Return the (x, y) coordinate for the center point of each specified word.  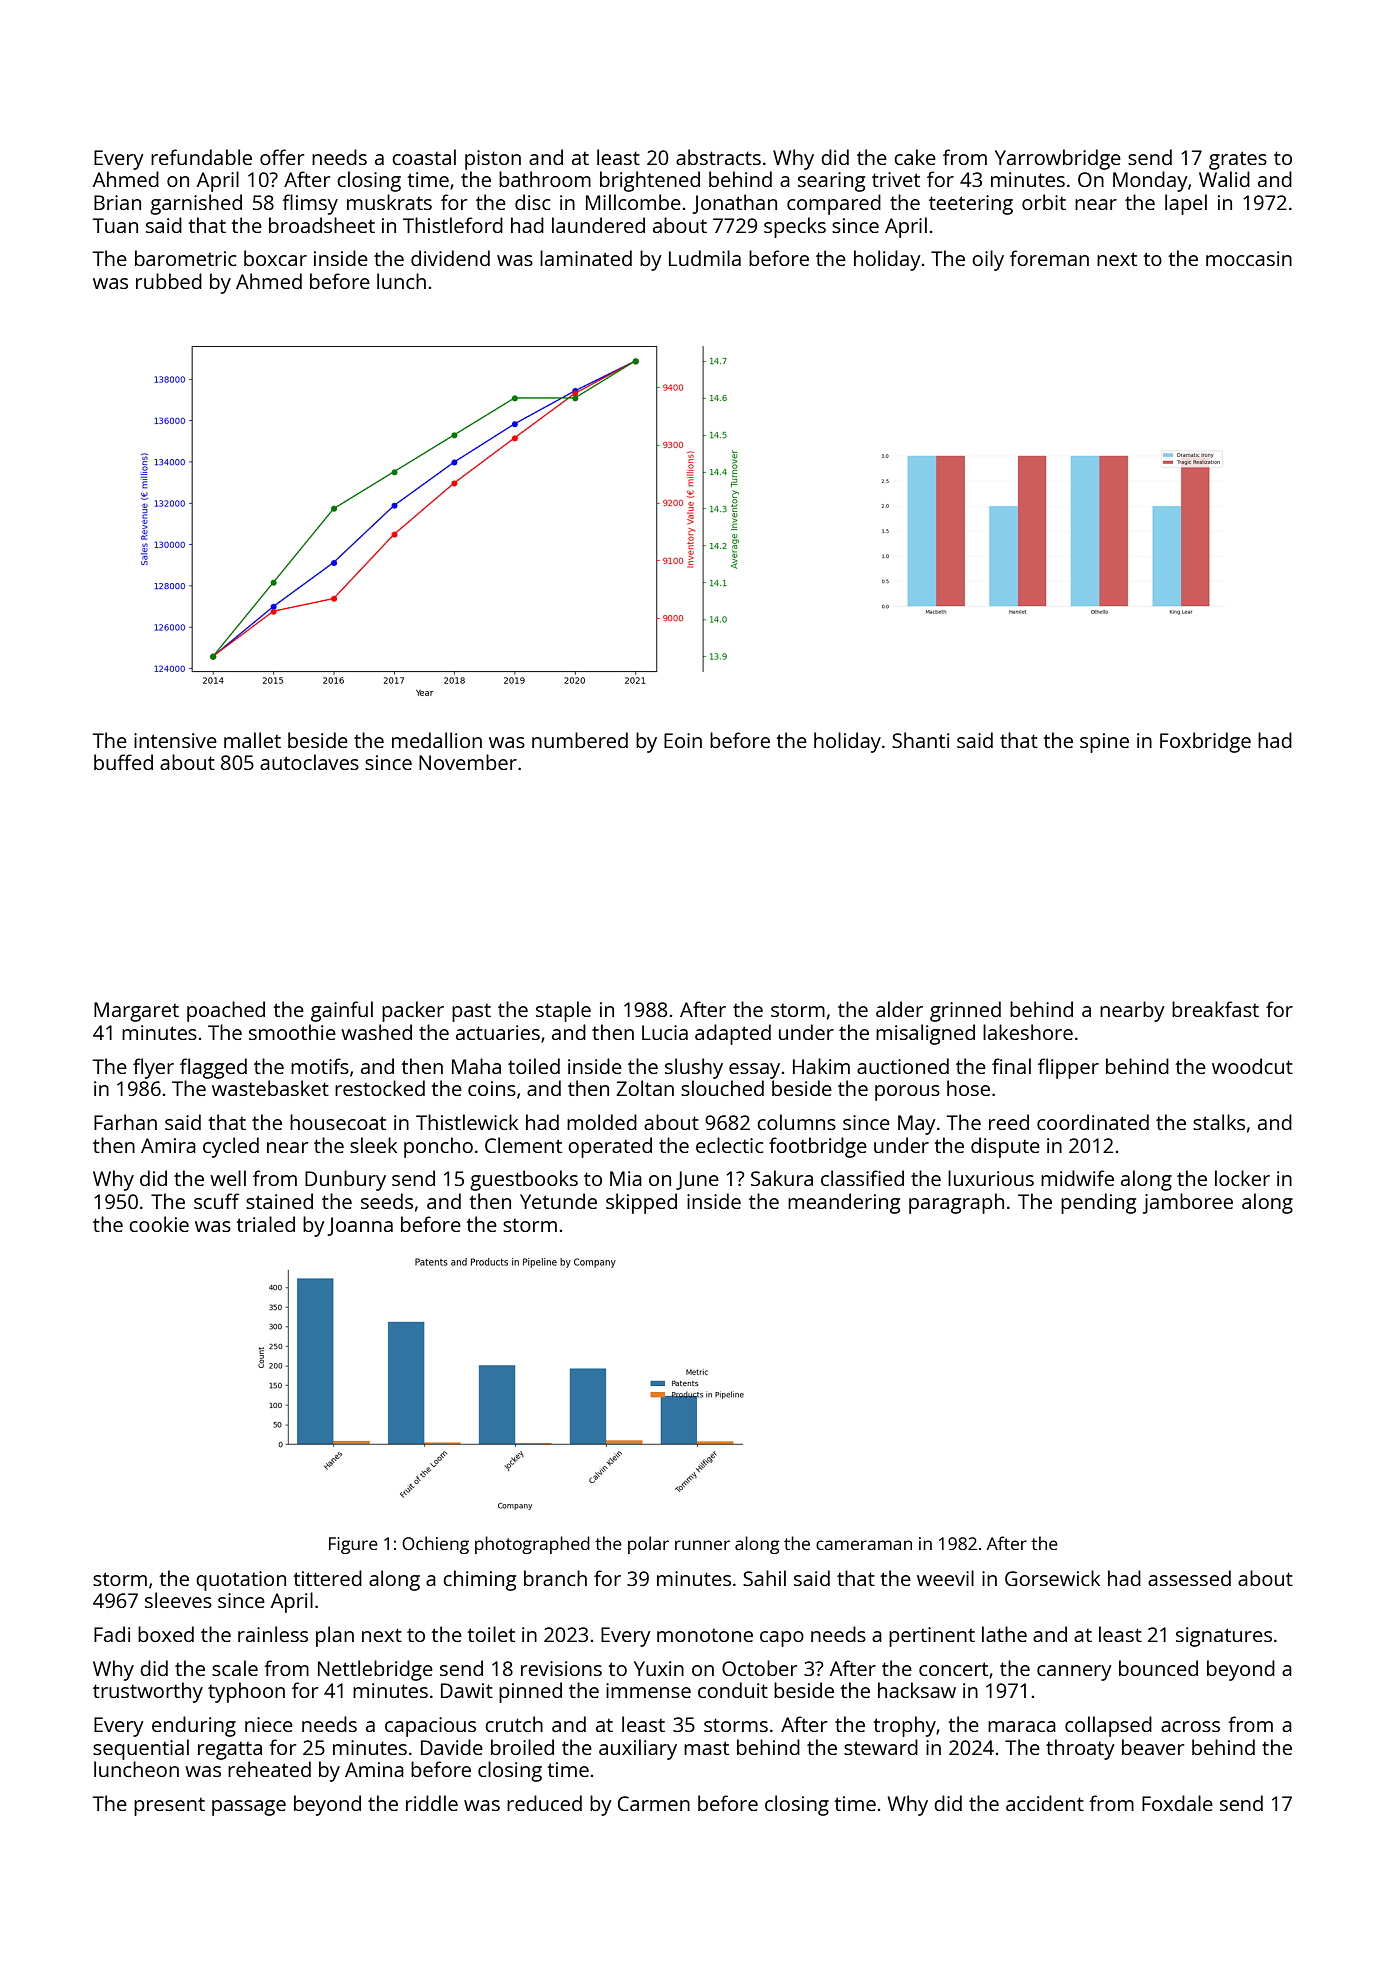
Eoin (683, 740)
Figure (353, 1545)
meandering (844, 1203)
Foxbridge (1205, 742)
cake (915, 157)
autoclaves (309, 762)
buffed (123, 762)
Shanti (921, 740)
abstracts (718, 157)
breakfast (1215, 1009)
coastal (424, 157)
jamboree (1188, 1203)
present (169, 1807)
